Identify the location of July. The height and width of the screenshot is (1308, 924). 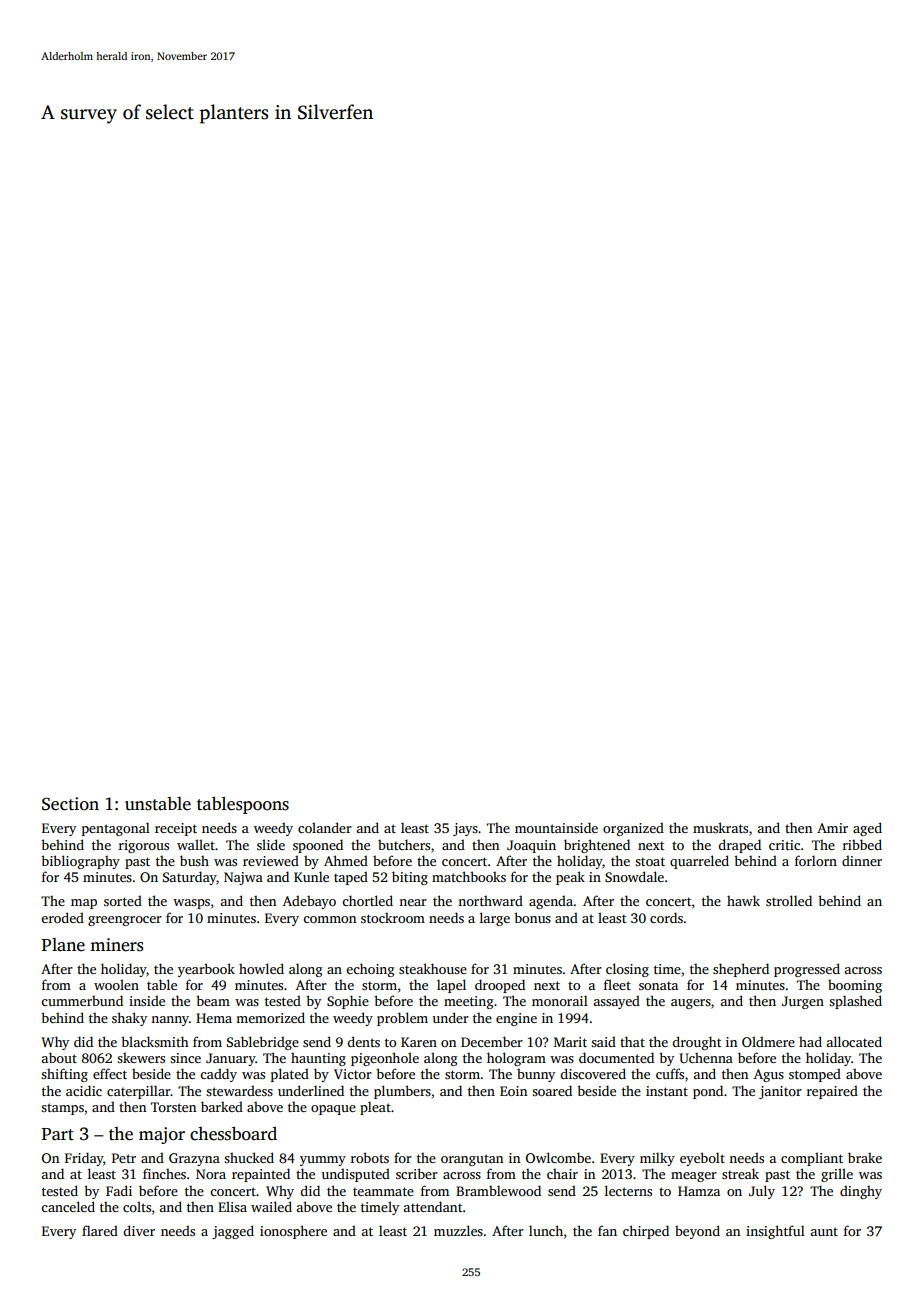
(762, 1192).
